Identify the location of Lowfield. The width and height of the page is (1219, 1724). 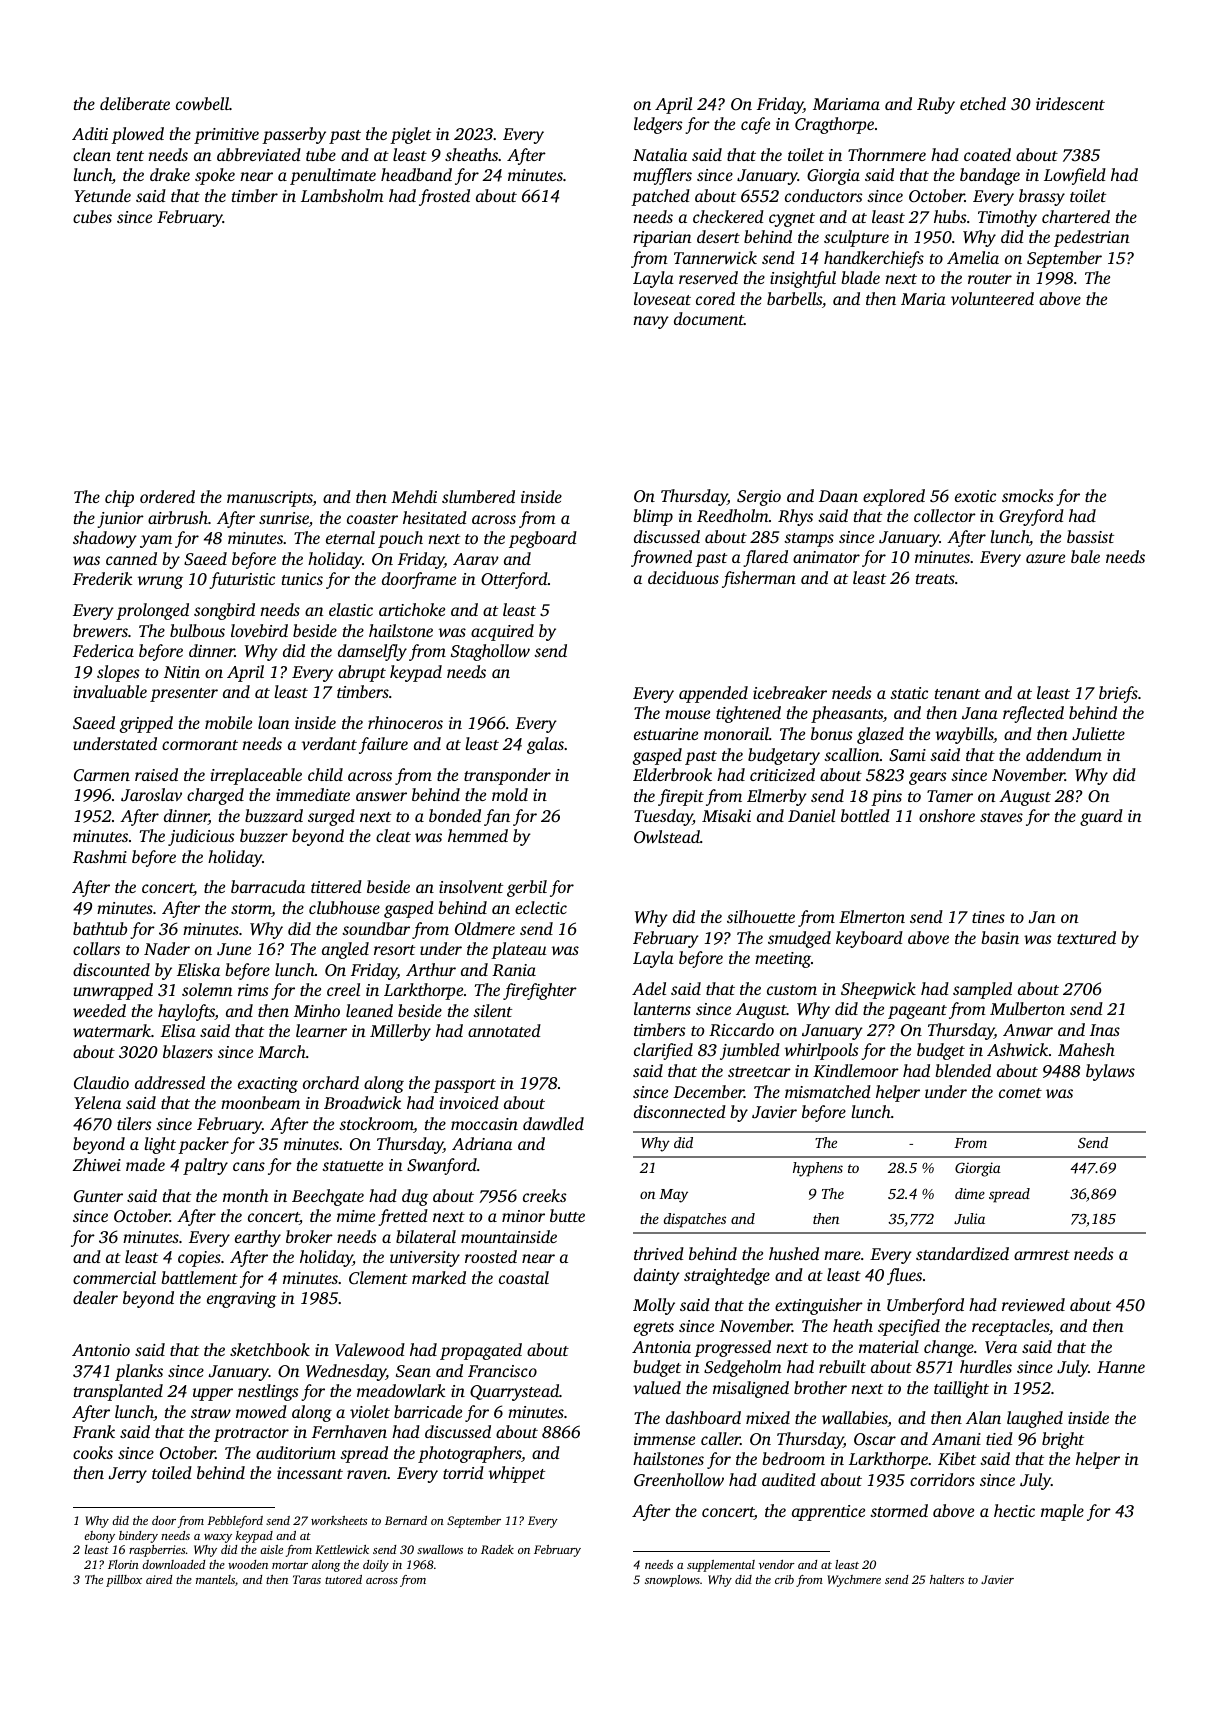
(1075, 176).
